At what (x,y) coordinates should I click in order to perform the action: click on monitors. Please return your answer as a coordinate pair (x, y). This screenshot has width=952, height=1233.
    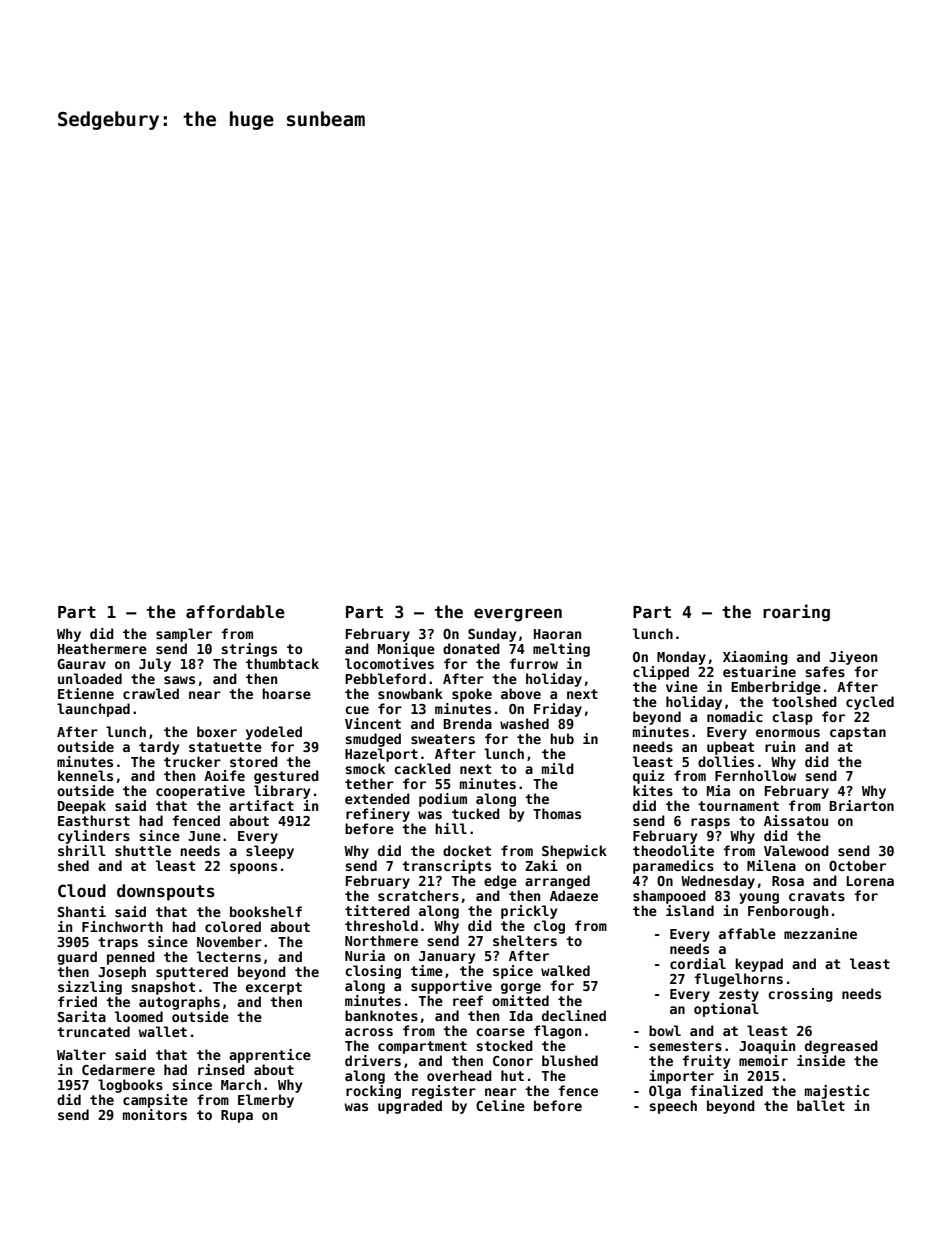
    Looking at the image, I should click on (155, 1114).
